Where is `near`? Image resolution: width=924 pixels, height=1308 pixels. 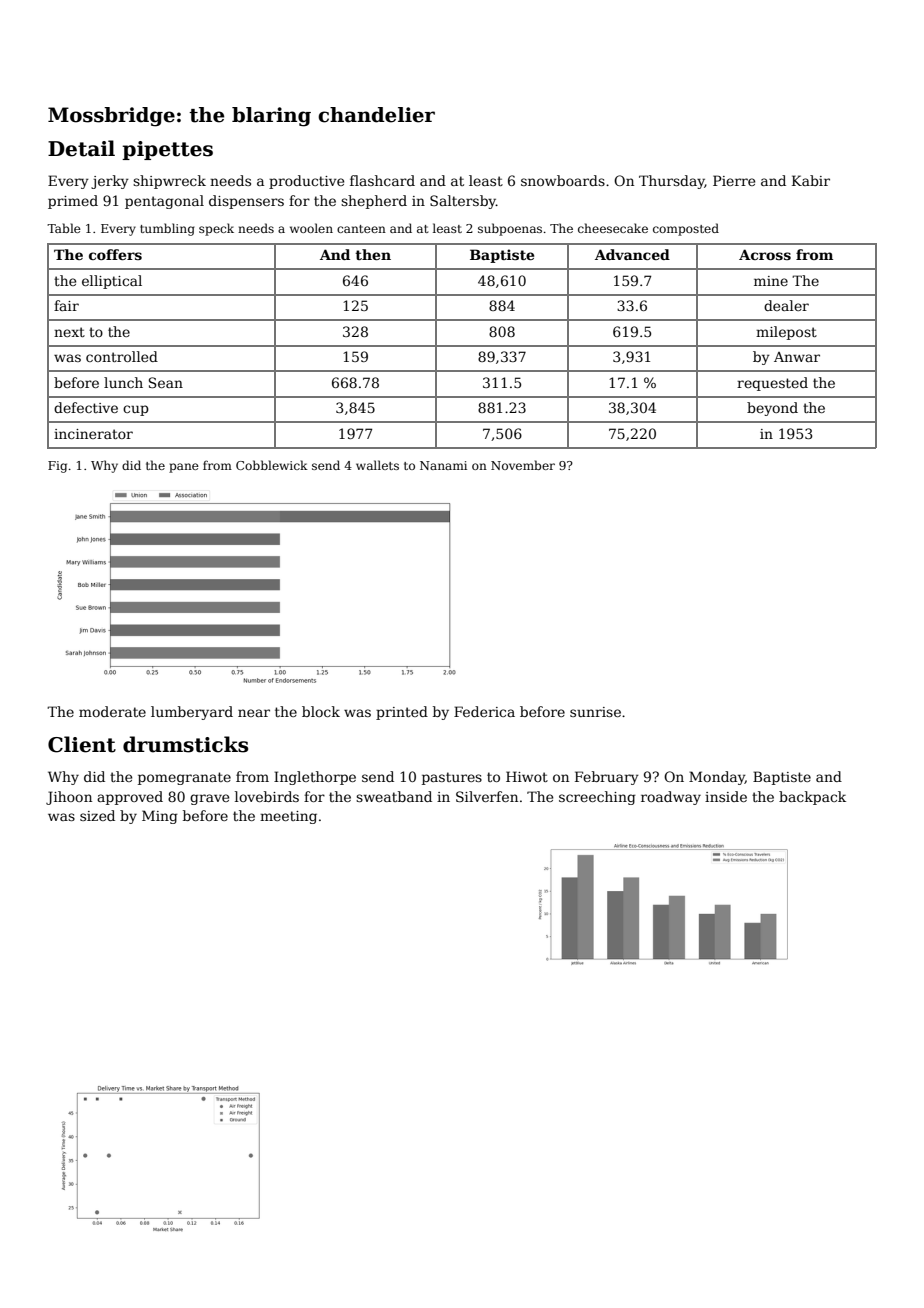
near is located at coordinates (254, 713).
